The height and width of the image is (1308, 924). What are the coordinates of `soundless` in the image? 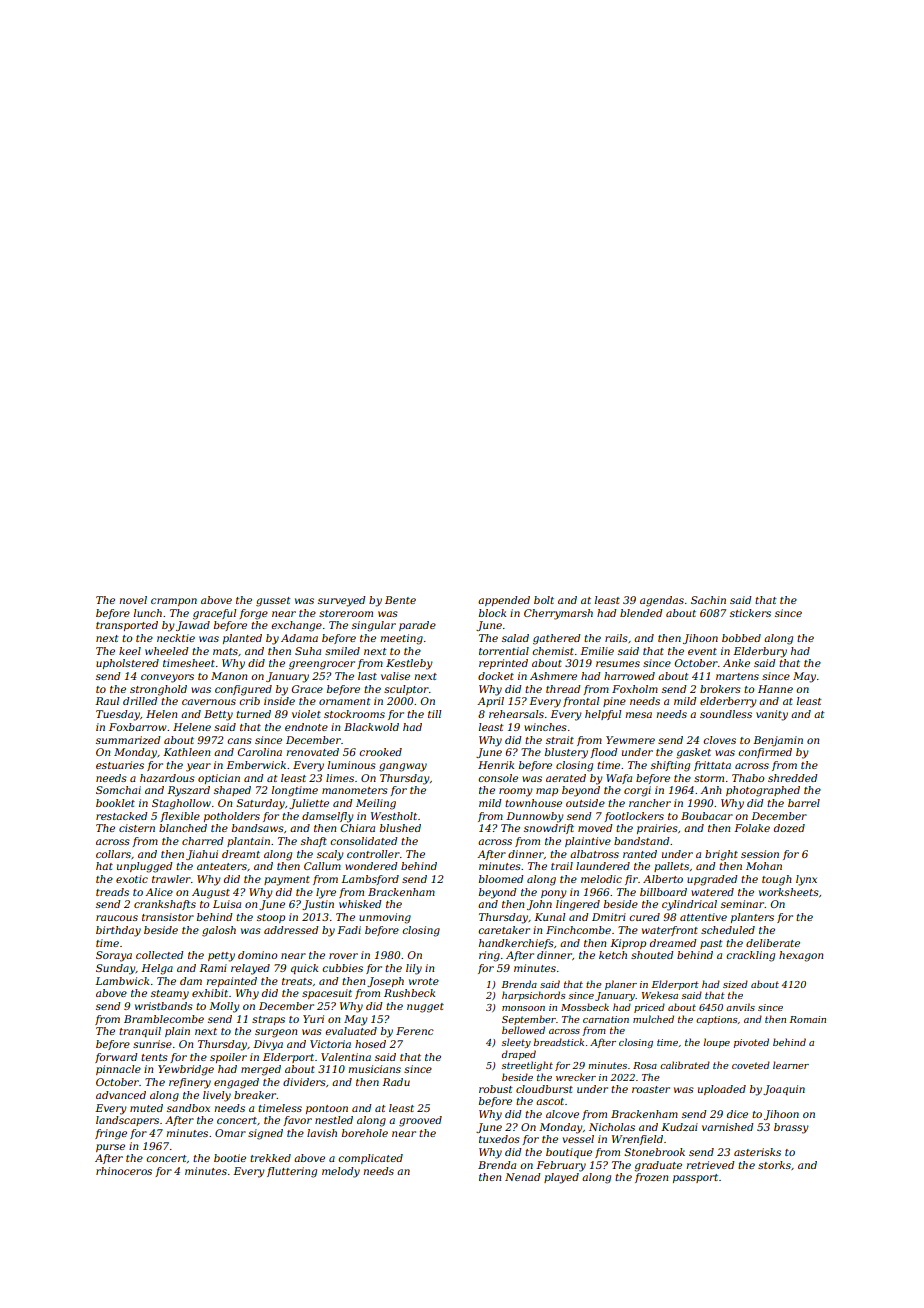 It's located at (726, 714).
